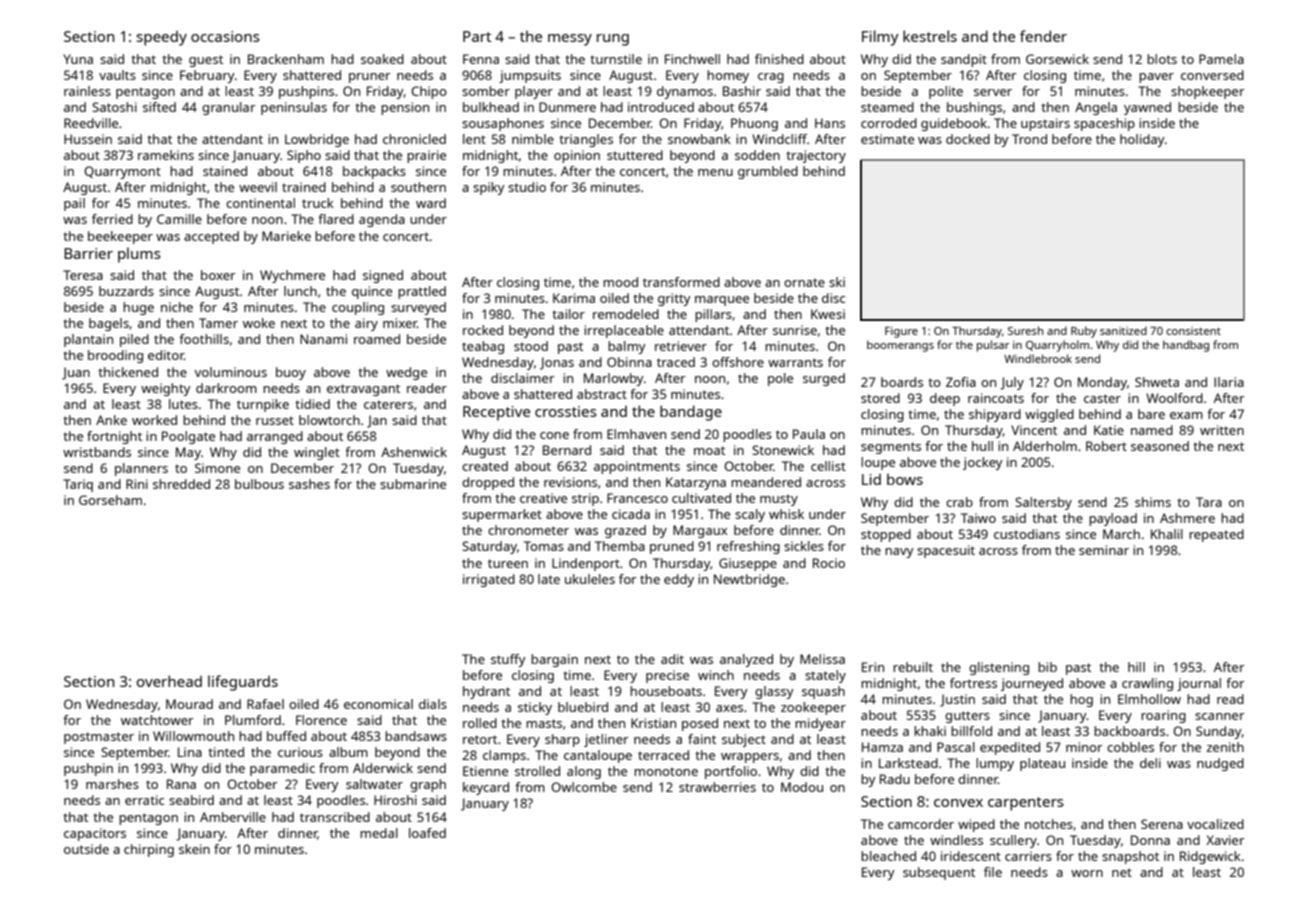 The image size is (1308, 924). Describe the element at coordinates (715, 172) in the screenshot. I see `menu` at that location.
